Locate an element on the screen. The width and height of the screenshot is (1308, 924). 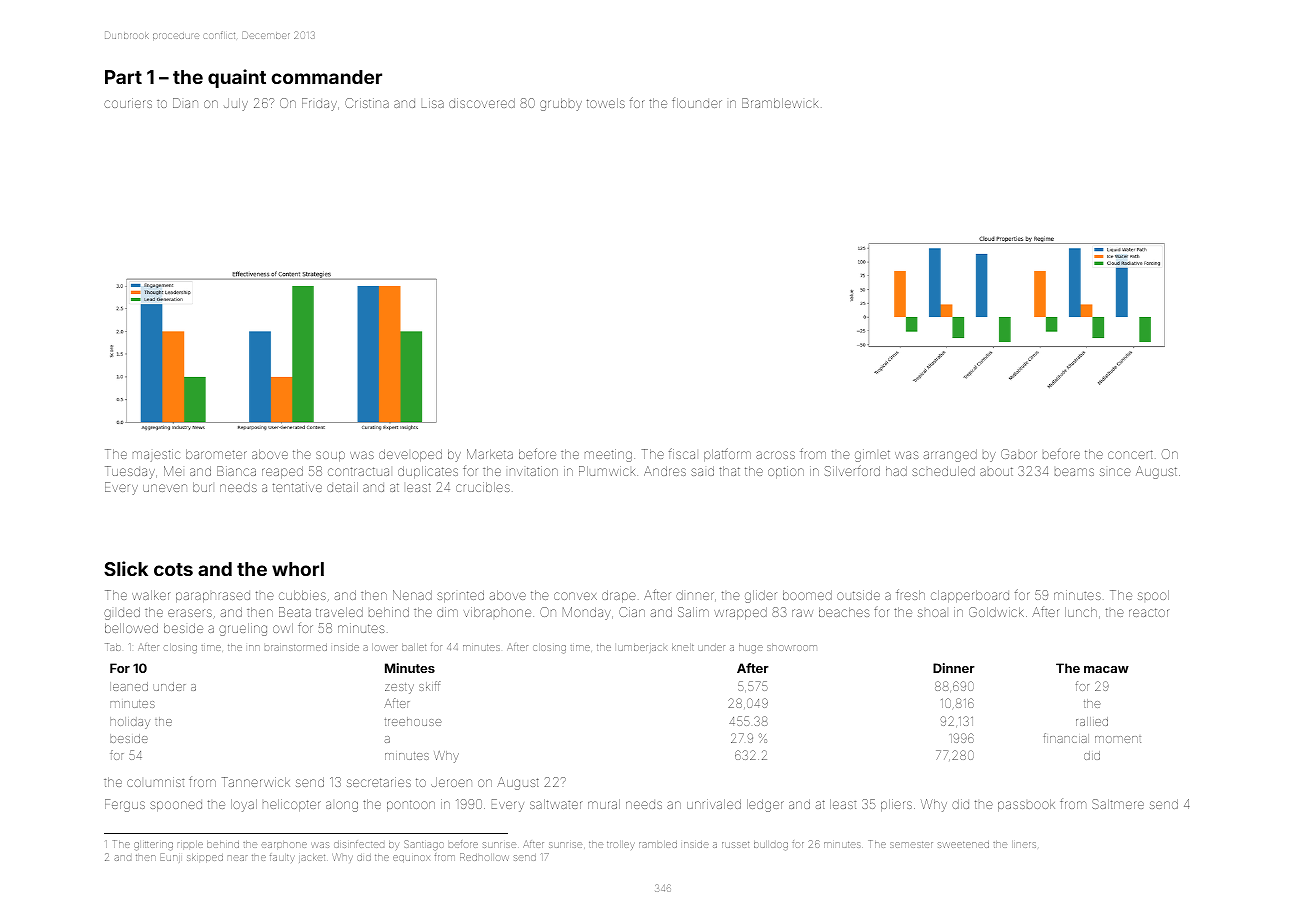
leaned is located at coordinates (129, 686).
